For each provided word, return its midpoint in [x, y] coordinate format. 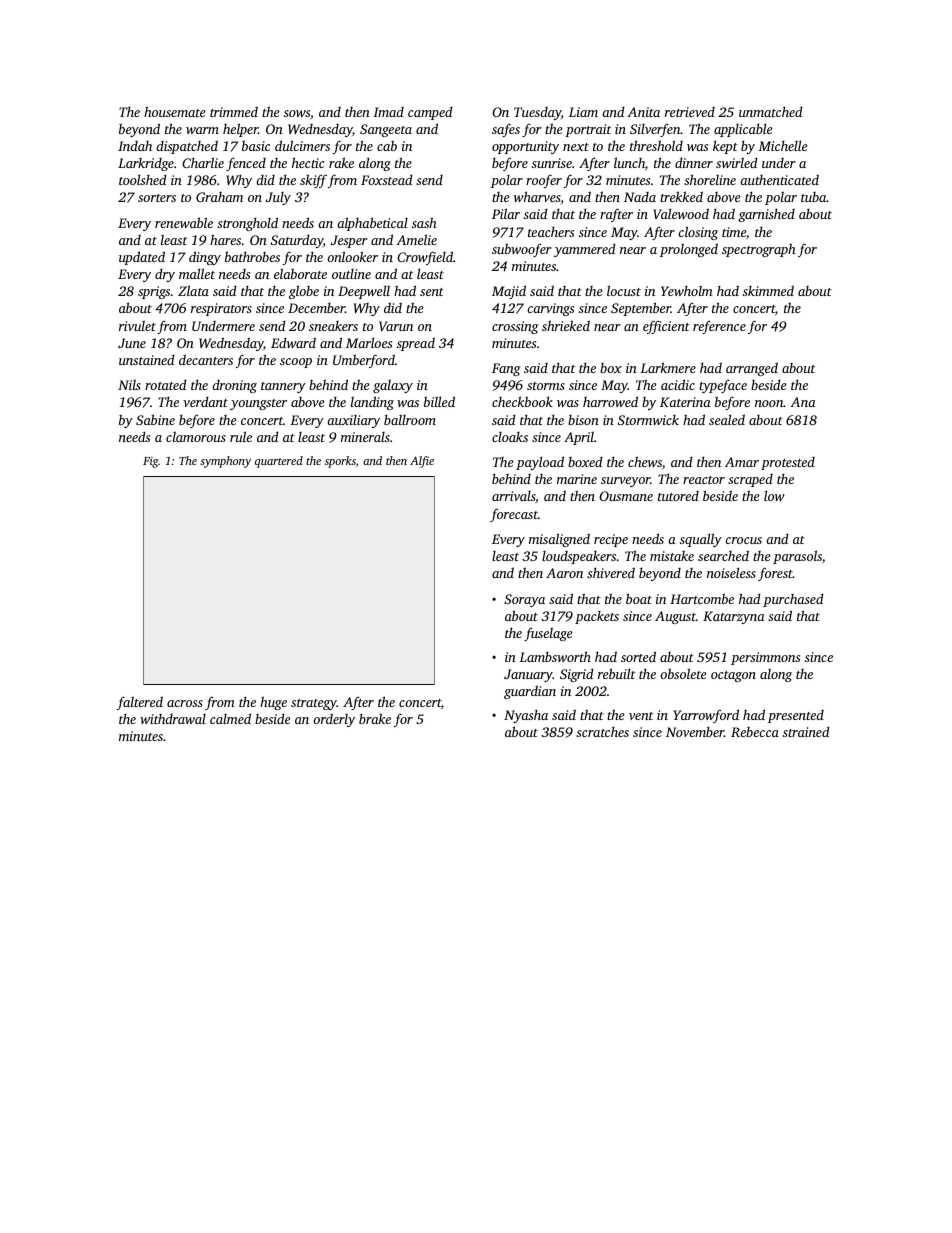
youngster [258, 404]
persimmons [765, 658]
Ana [803, 402]
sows [297, 113]
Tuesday [537, 113]
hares [225, 239]
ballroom [410, 419]
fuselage [548, 634]
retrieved [690, 112]
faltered [140, 703]
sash [424, 222]
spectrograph [759, 250]
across [185, 703]
